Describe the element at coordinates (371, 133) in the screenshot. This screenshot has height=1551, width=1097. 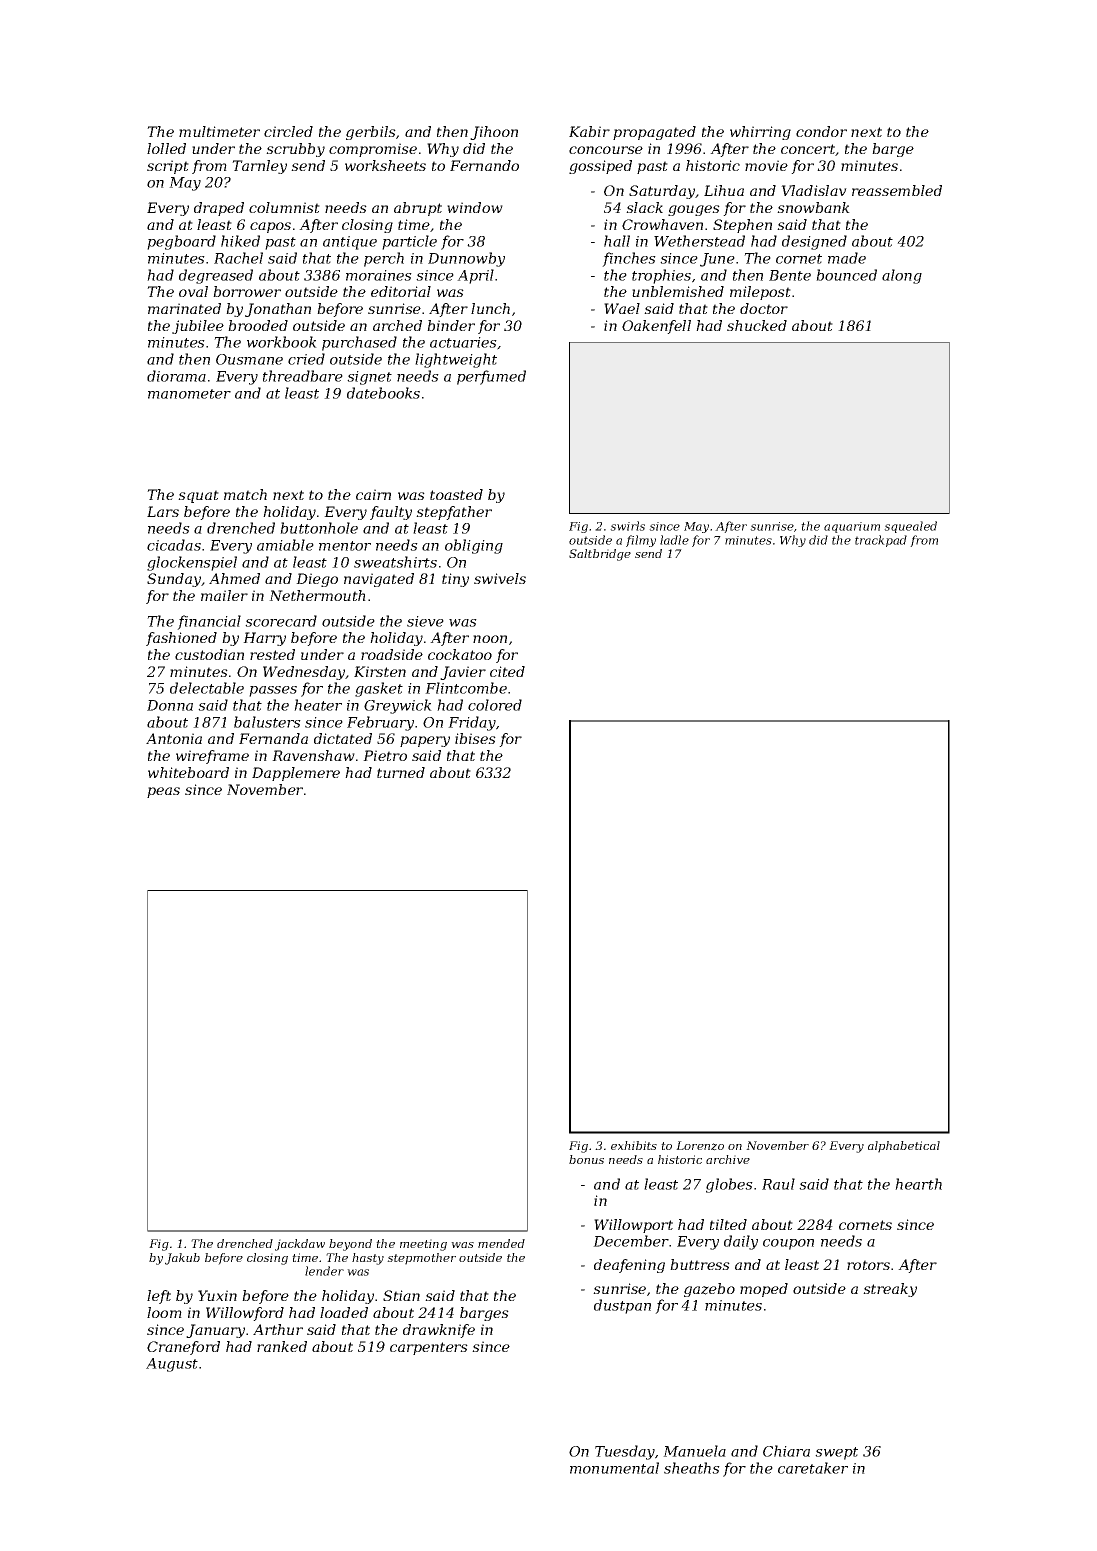
I see `gerbils` at that location.
